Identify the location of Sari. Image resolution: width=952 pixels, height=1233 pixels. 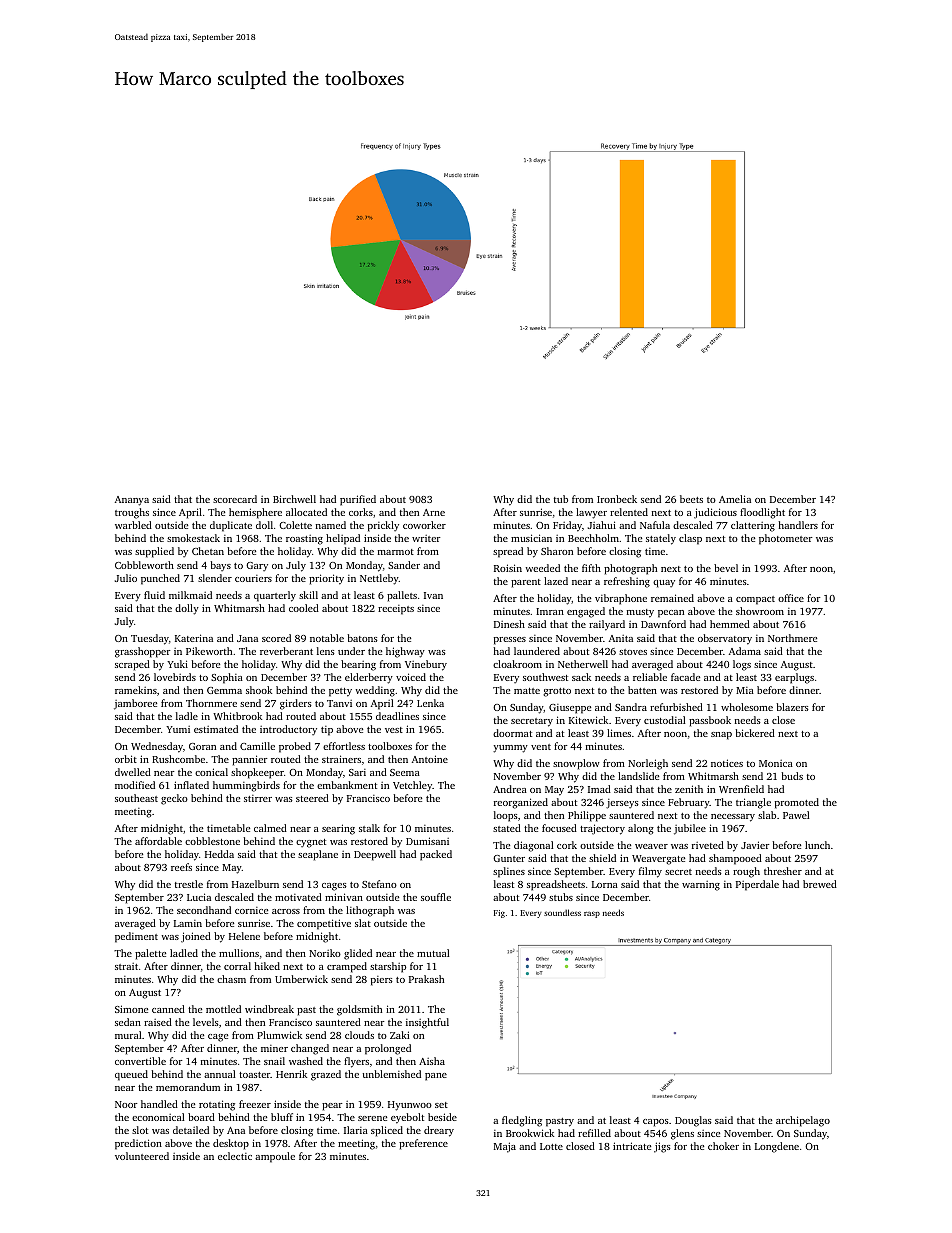
(357, 772).
